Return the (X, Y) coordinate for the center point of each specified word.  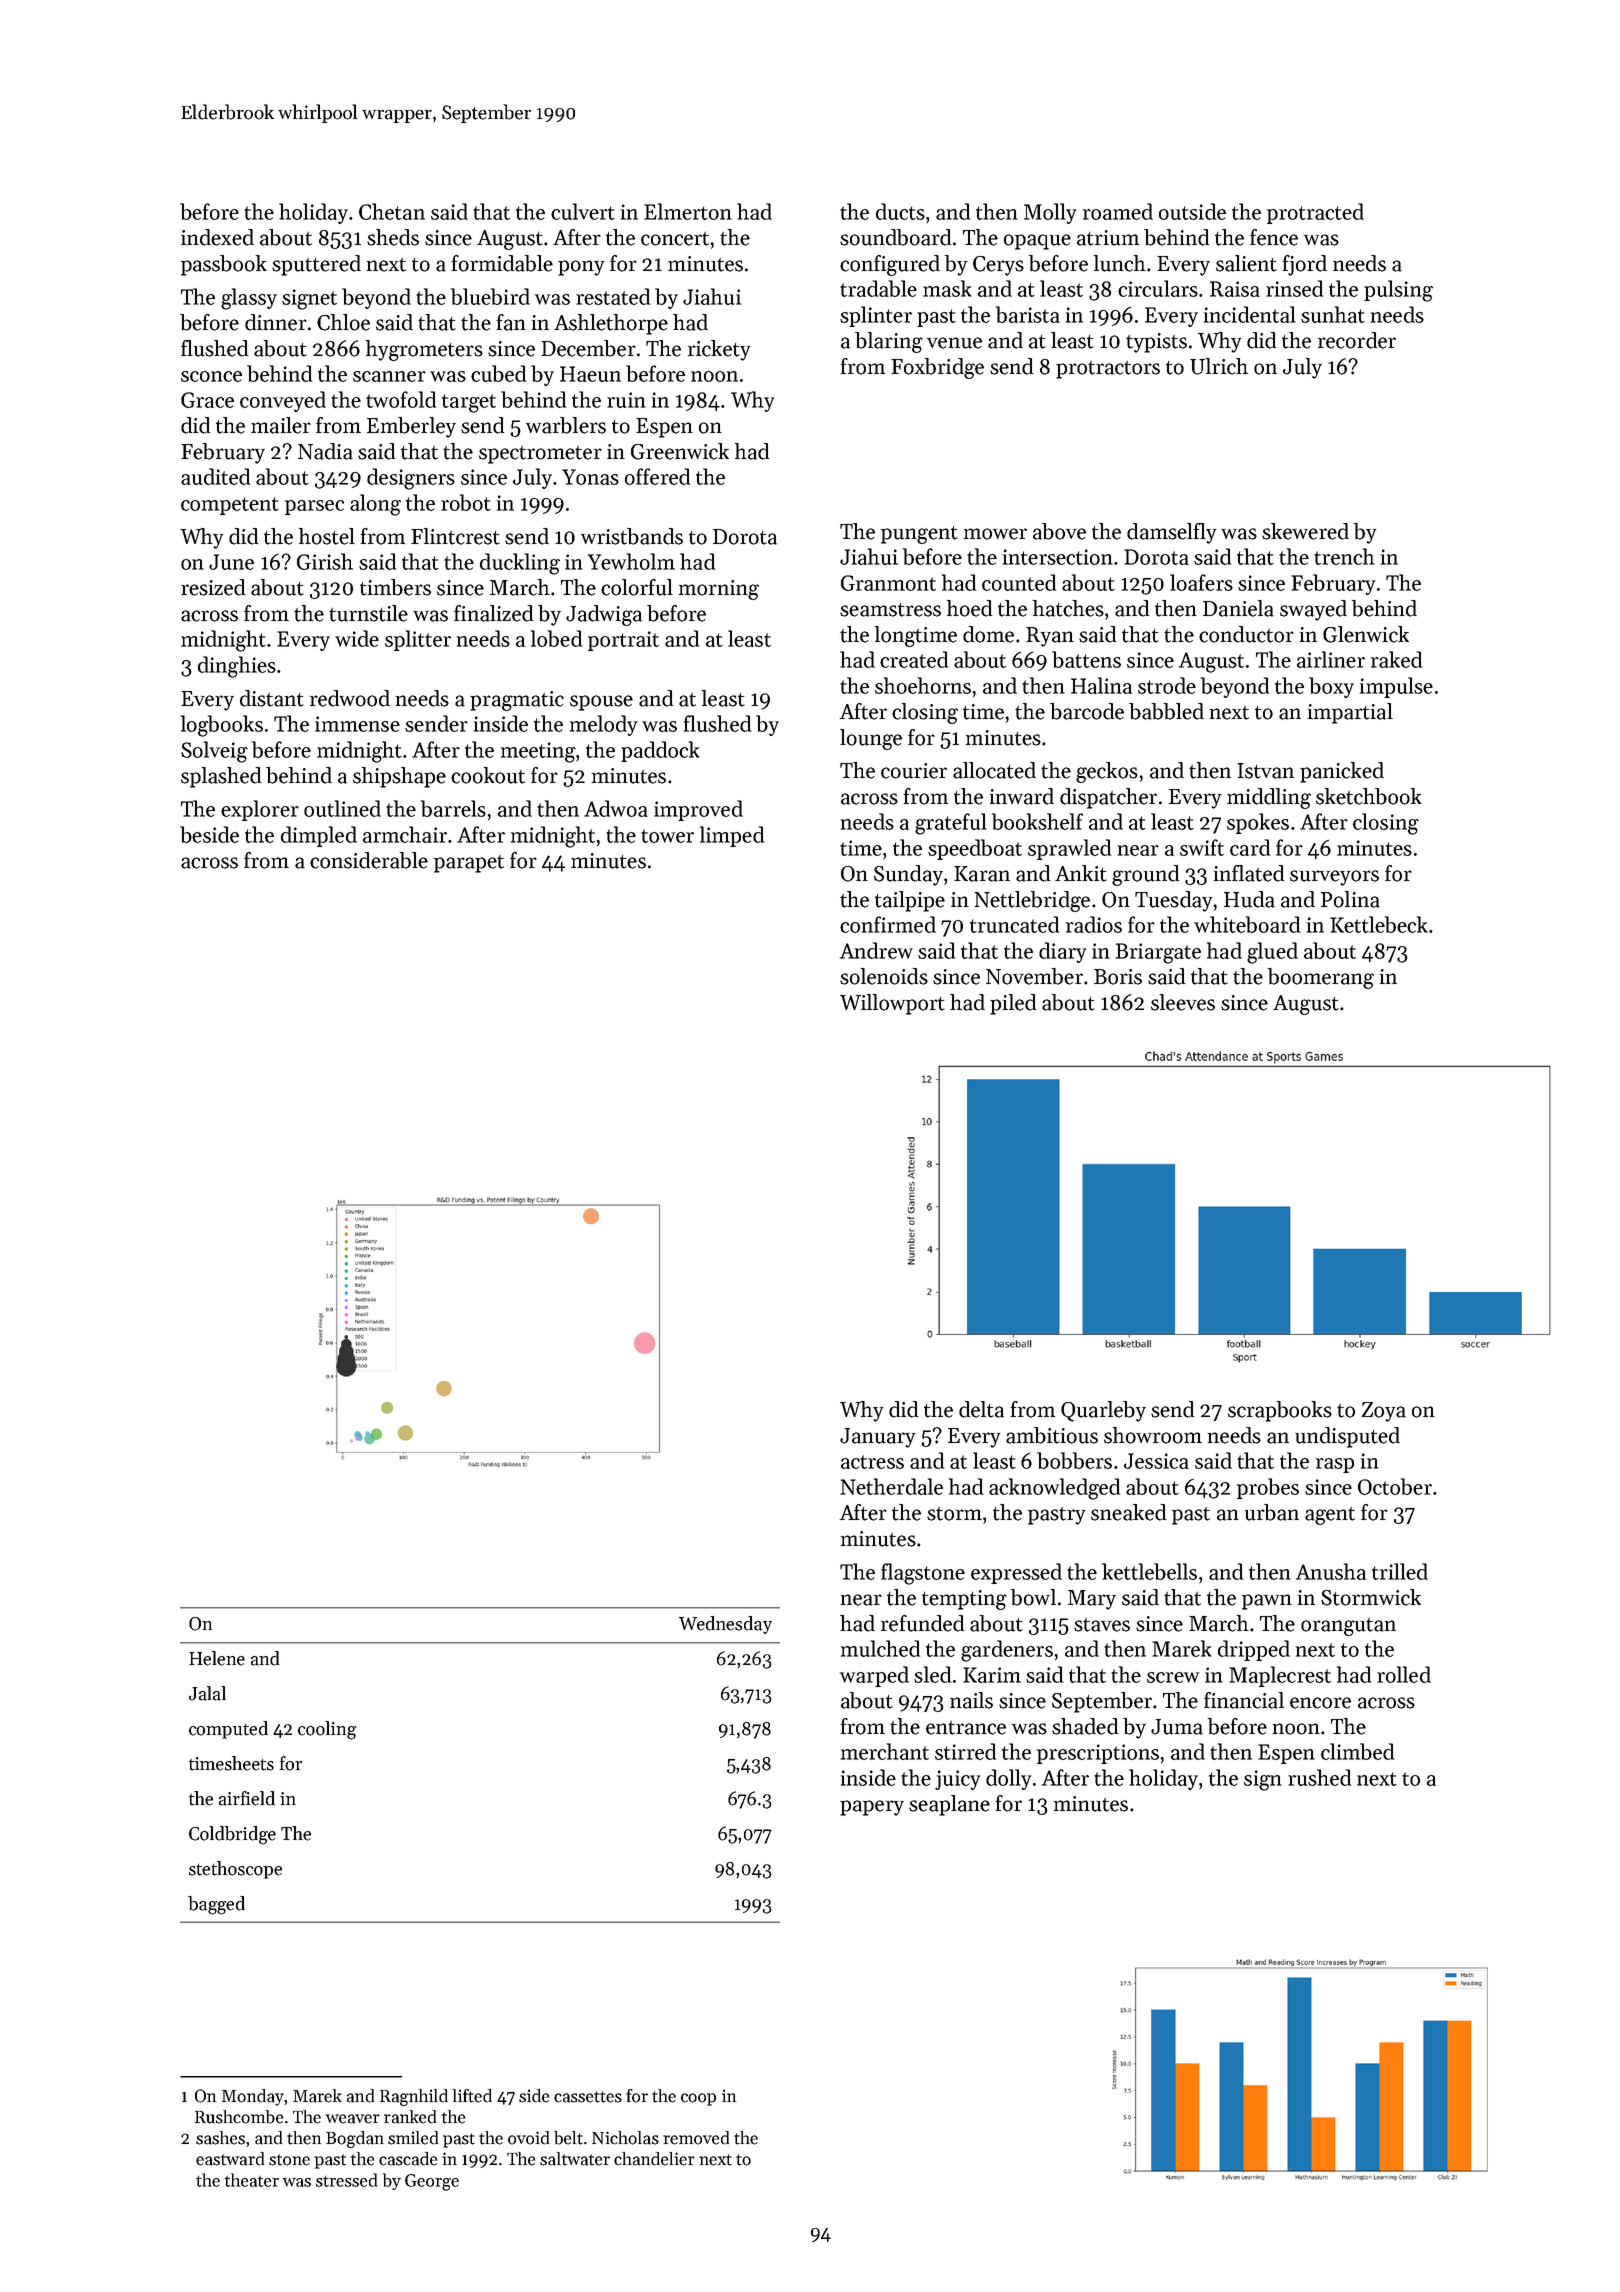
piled (1013, 1004)
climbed (1357, 1751)
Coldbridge (232, 1835)
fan (511, 322)
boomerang (1320, 978)
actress (872, 1462)
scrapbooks (1280, 1411)
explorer (260, 810)
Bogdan (355, 2139)
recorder (1357, 340)
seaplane (949, 1805)
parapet (469, 864)
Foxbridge (937, 368)
